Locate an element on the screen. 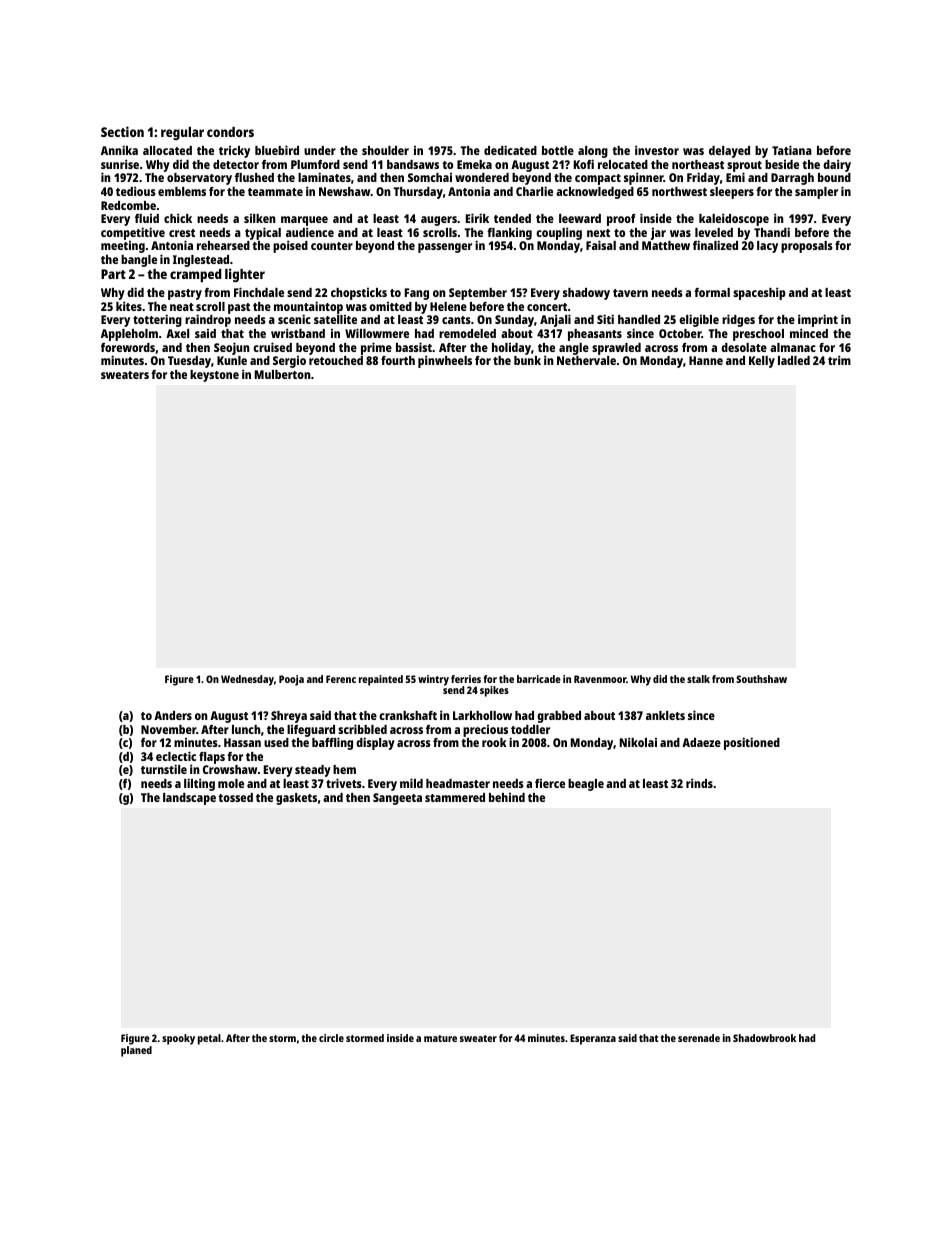  chick is located at coordinates (178, 218).
